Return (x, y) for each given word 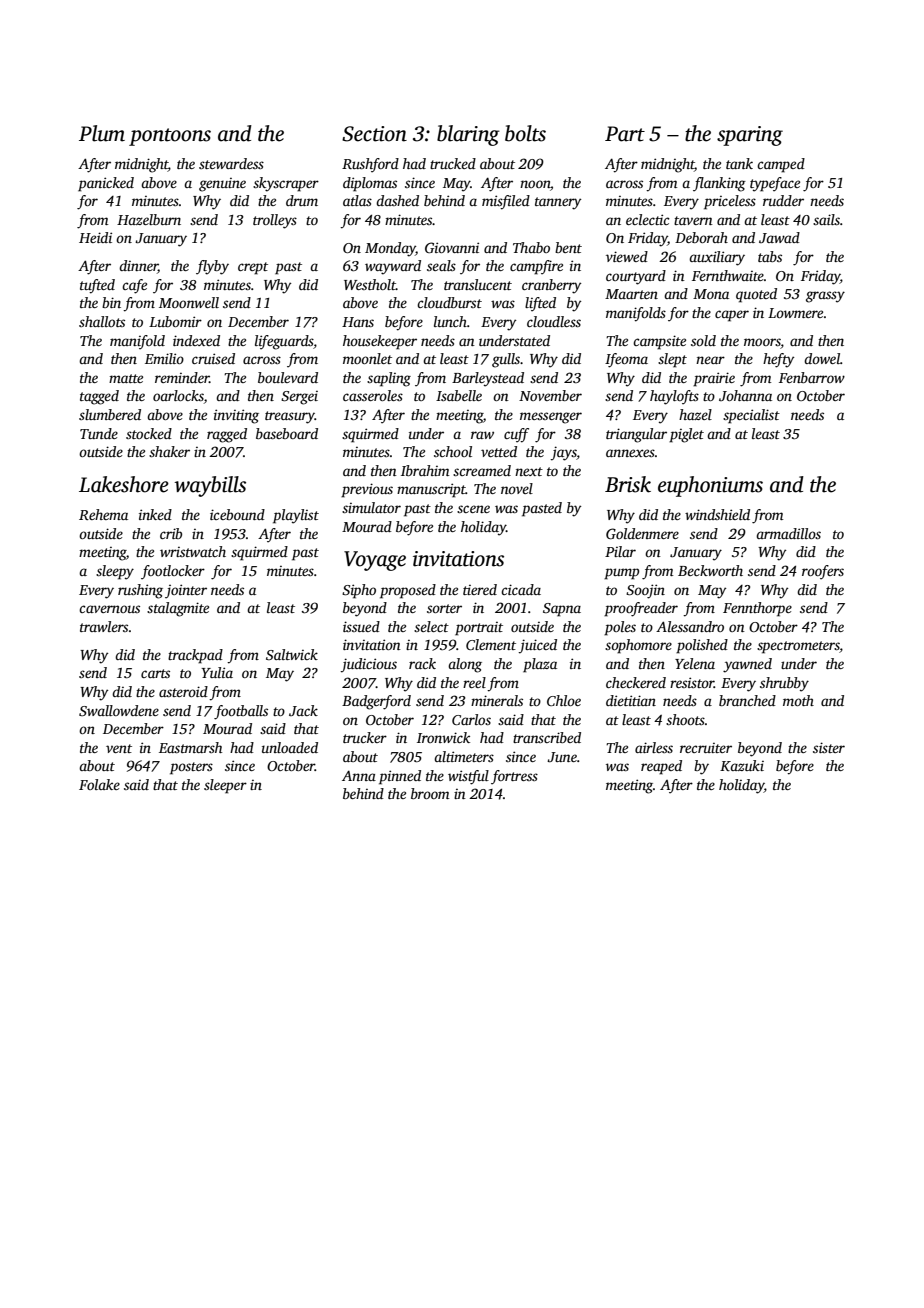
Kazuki (742, 765)
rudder (783, 200)
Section (374, 134)
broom (430, 793)
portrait (479, 629)
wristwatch (193, 551)
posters (191, 768)
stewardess (231, 163)
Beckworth (710, 570)
